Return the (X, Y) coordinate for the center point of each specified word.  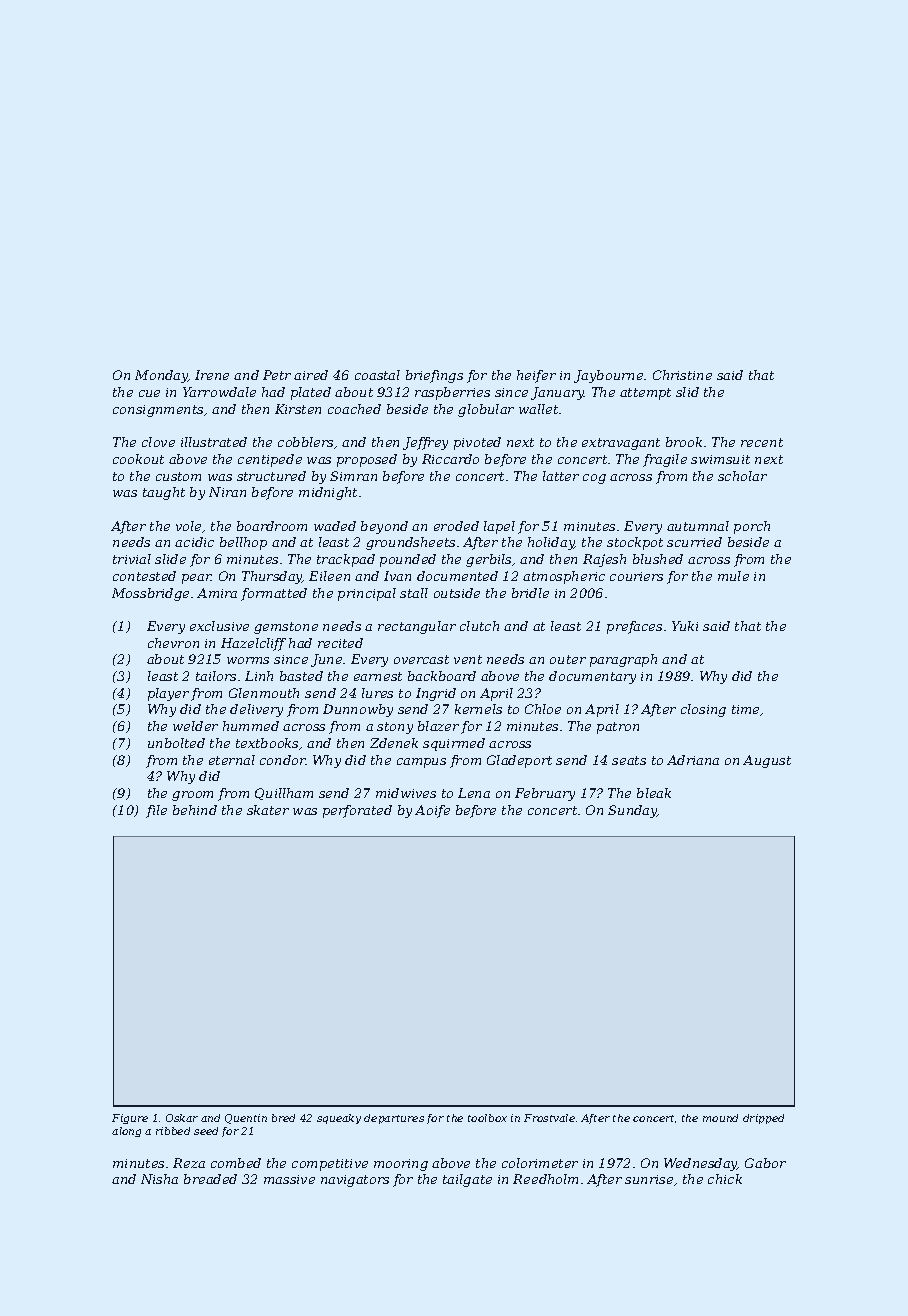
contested (144, 576)
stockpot (635, 543)
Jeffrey (425, 443)
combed (236, 1163)
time (746, 710)
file (156, 811)
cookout (138, 459)
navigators (355, 1181)
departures (394, 1119)
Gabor (765, 1163)
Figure (130, 1119)
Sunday (632, 811)
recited (340, 643)
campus (421, 763)
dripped (763, 1119)
